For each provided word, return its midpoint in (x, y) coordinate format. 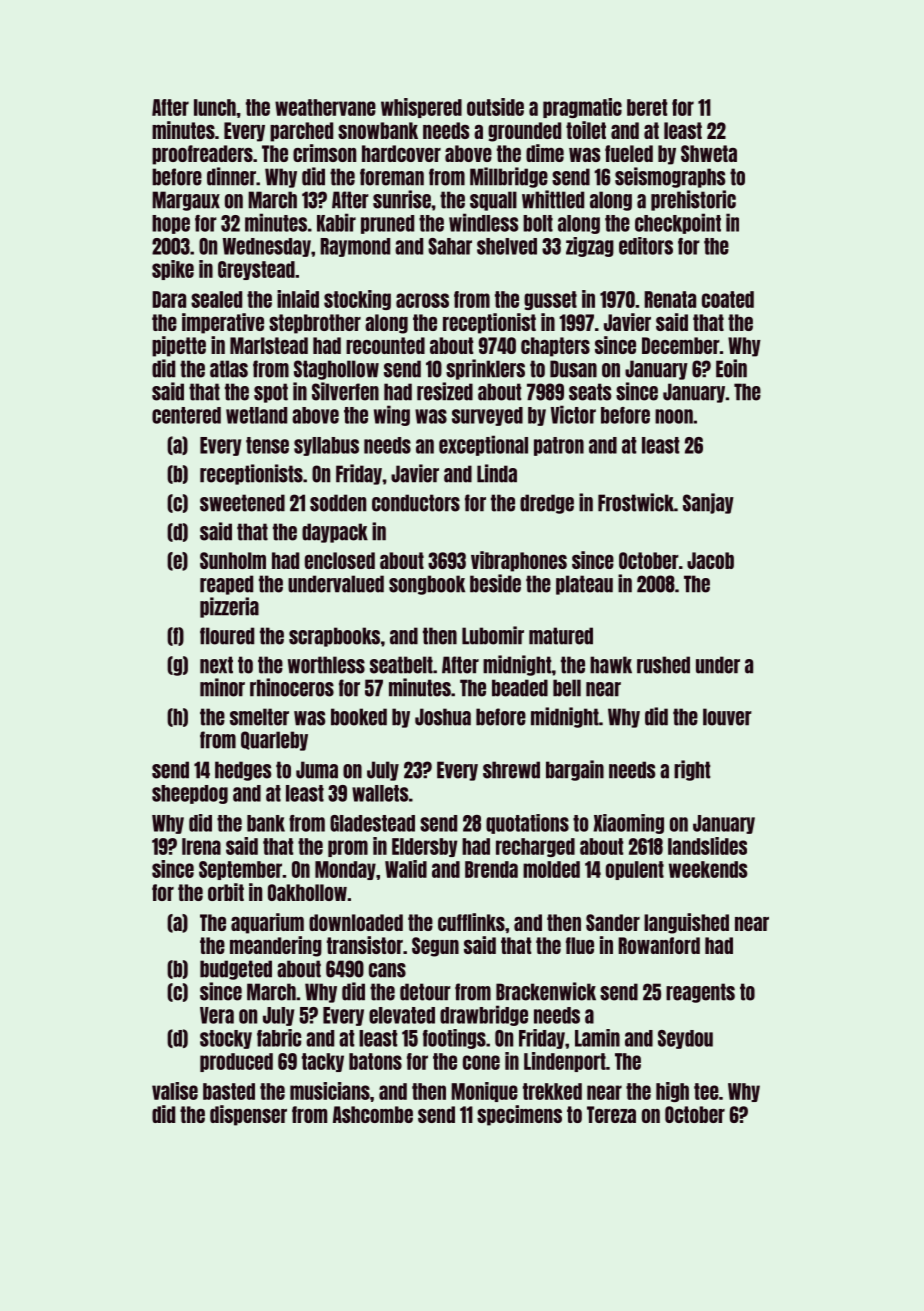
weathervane (325, 107)
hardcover (401, 153)
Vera (217, 1015)
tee (706, 1091)
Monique (484, 1092)
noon (674, 416)
